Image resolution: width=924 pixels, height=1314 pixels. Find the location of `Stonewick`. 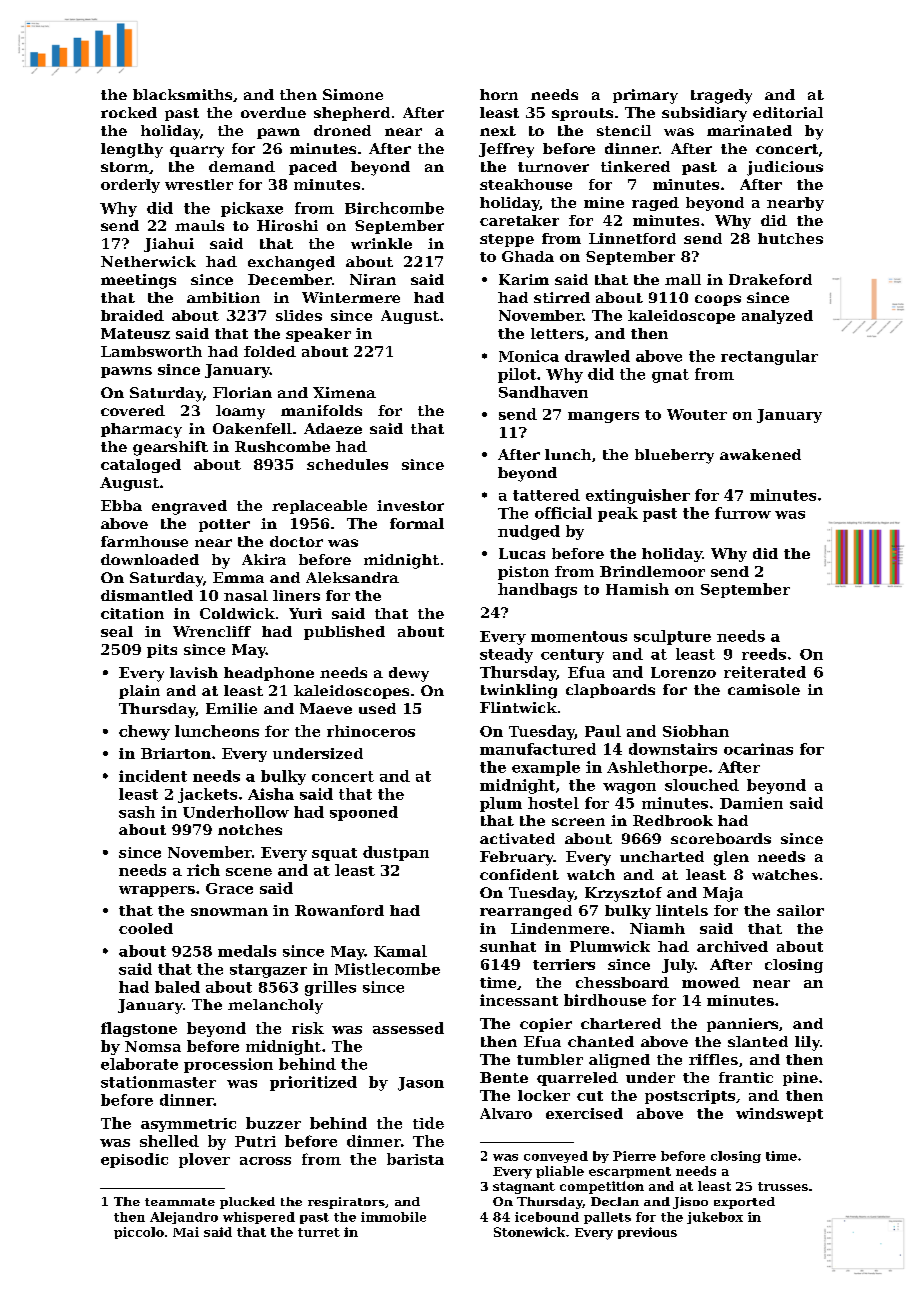

Stonewick is located at coordinates (529, 1232).
